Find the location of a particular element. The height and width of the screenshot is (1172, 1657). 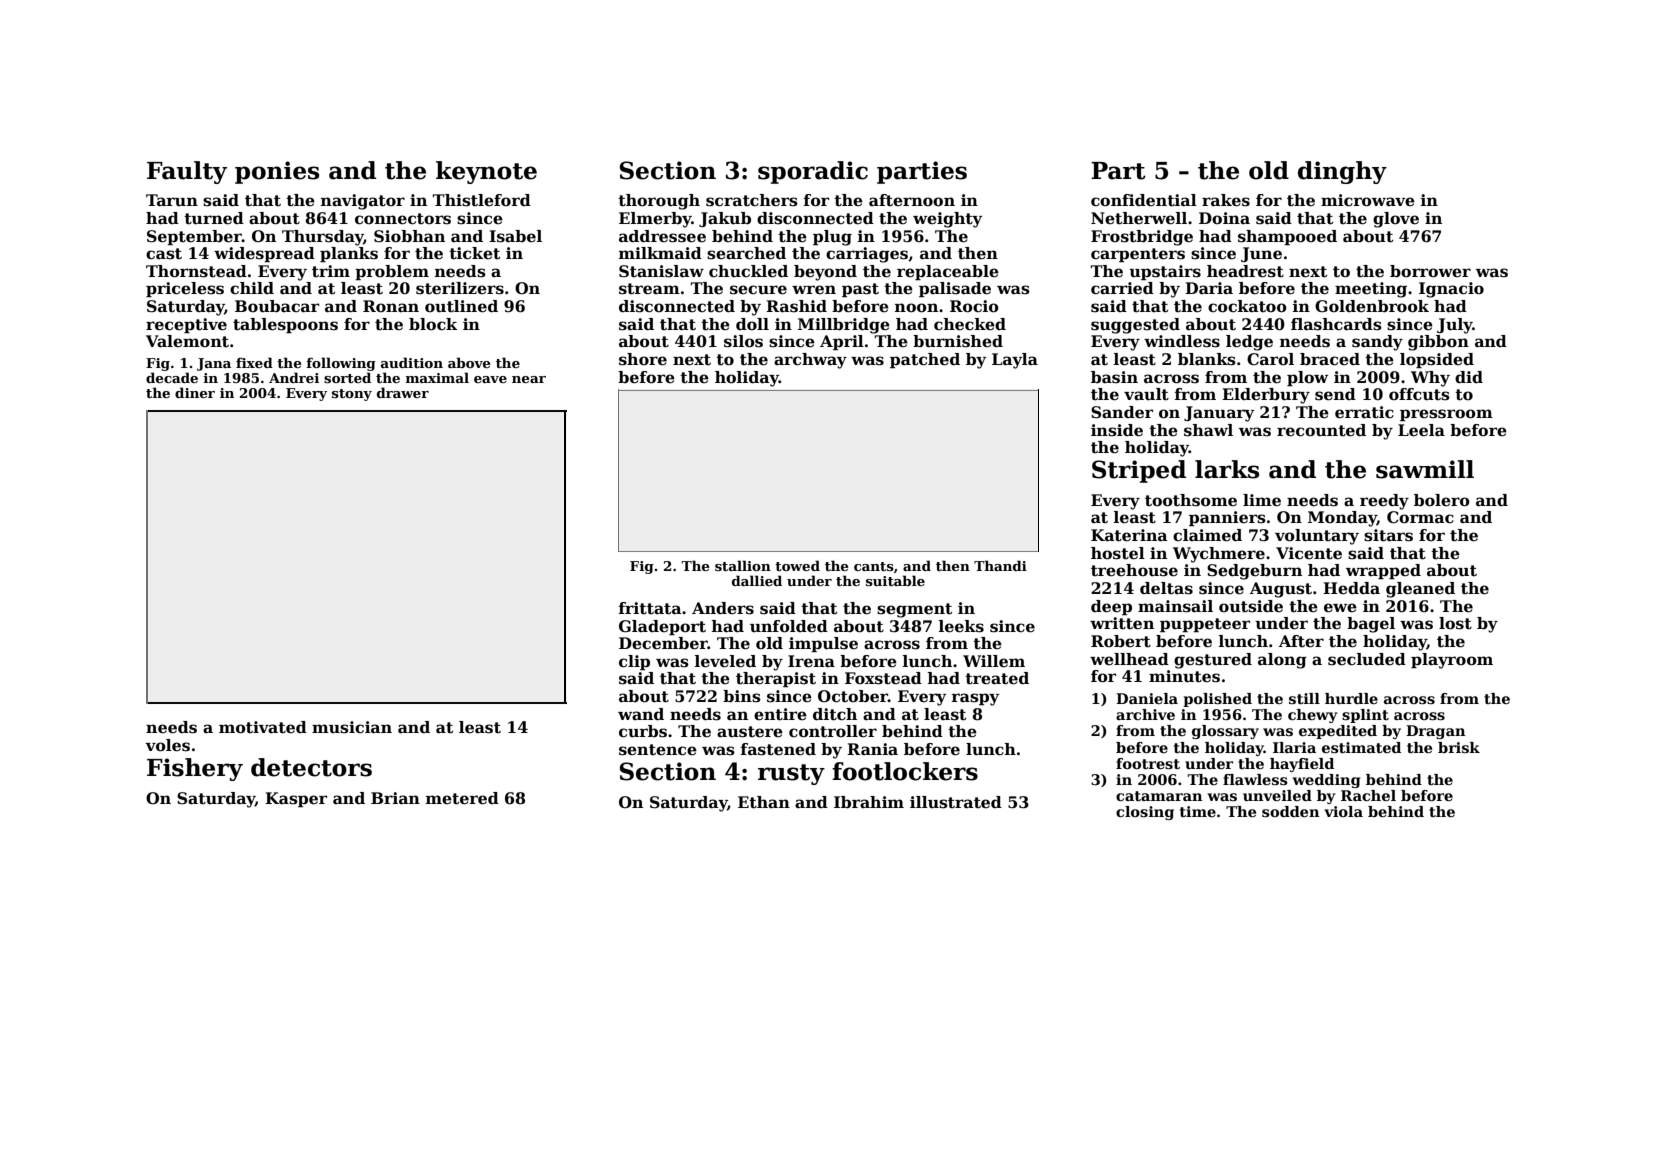

glove is located at coordinates (1396, 220).
